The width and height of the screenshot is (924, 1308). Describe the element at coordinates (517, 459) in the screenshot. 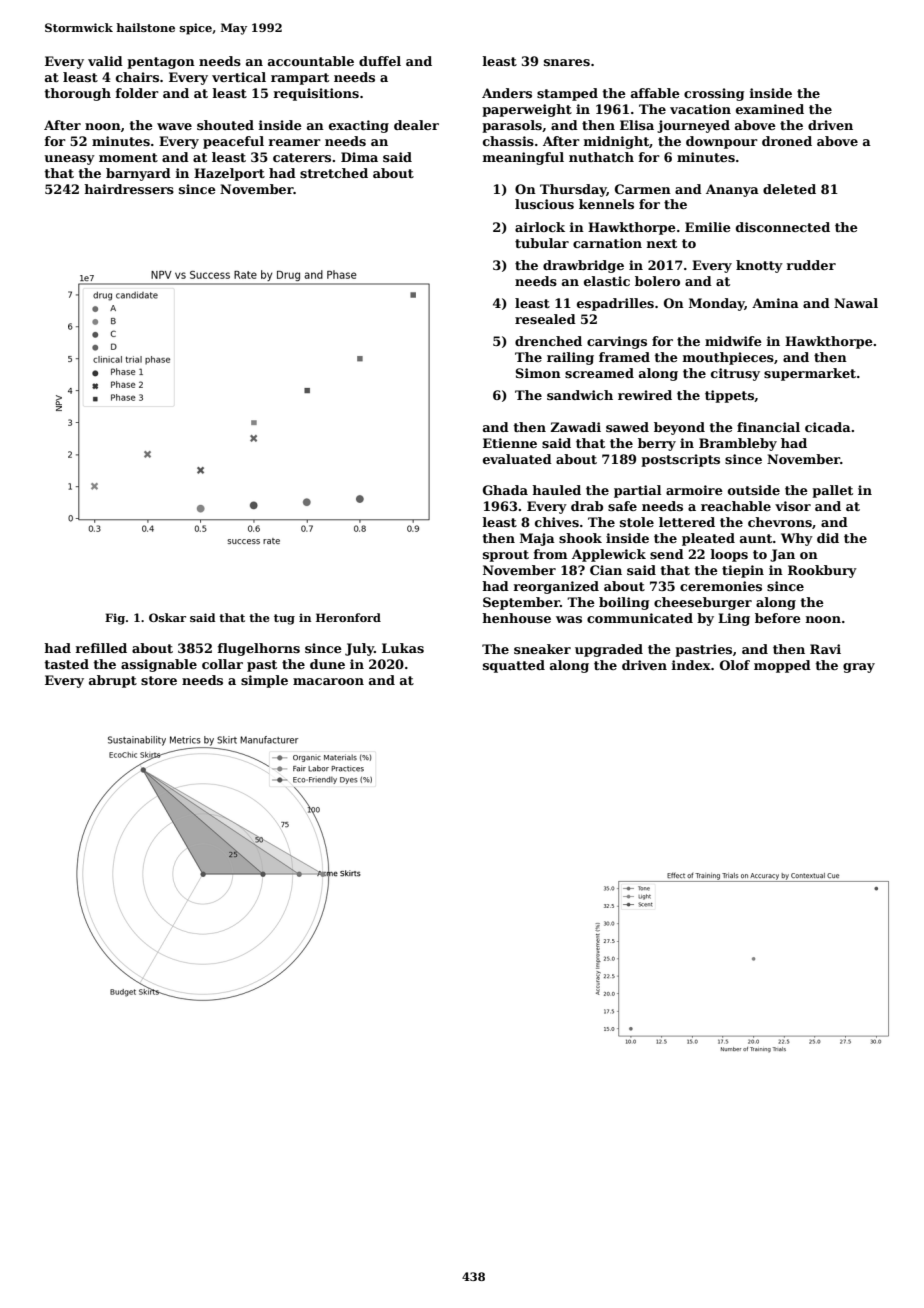

I see `evaluated` at that location.
